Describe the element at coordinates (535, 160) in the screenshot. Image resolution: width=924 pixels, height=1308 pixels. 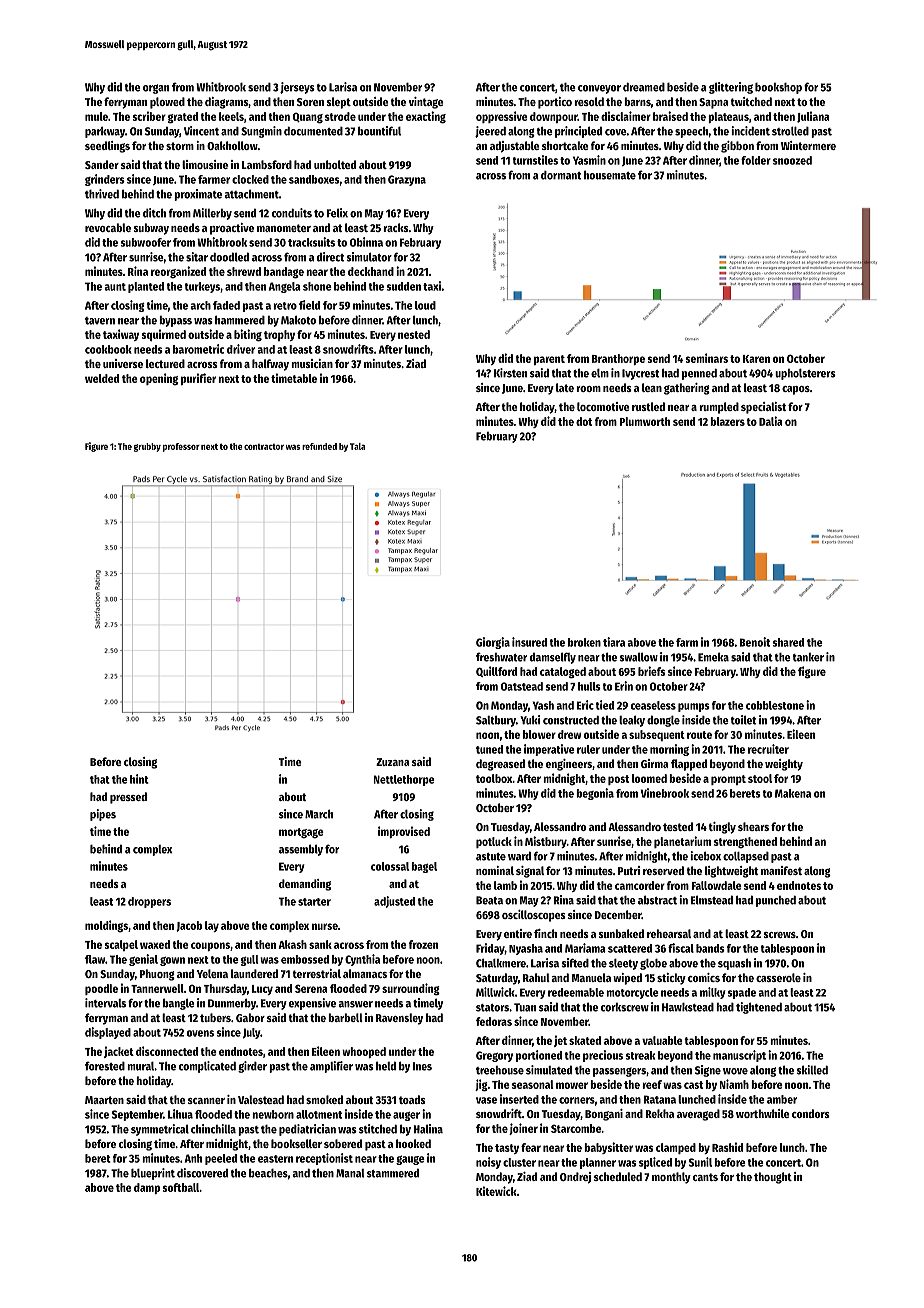
I see `turnstiles` at that location.
